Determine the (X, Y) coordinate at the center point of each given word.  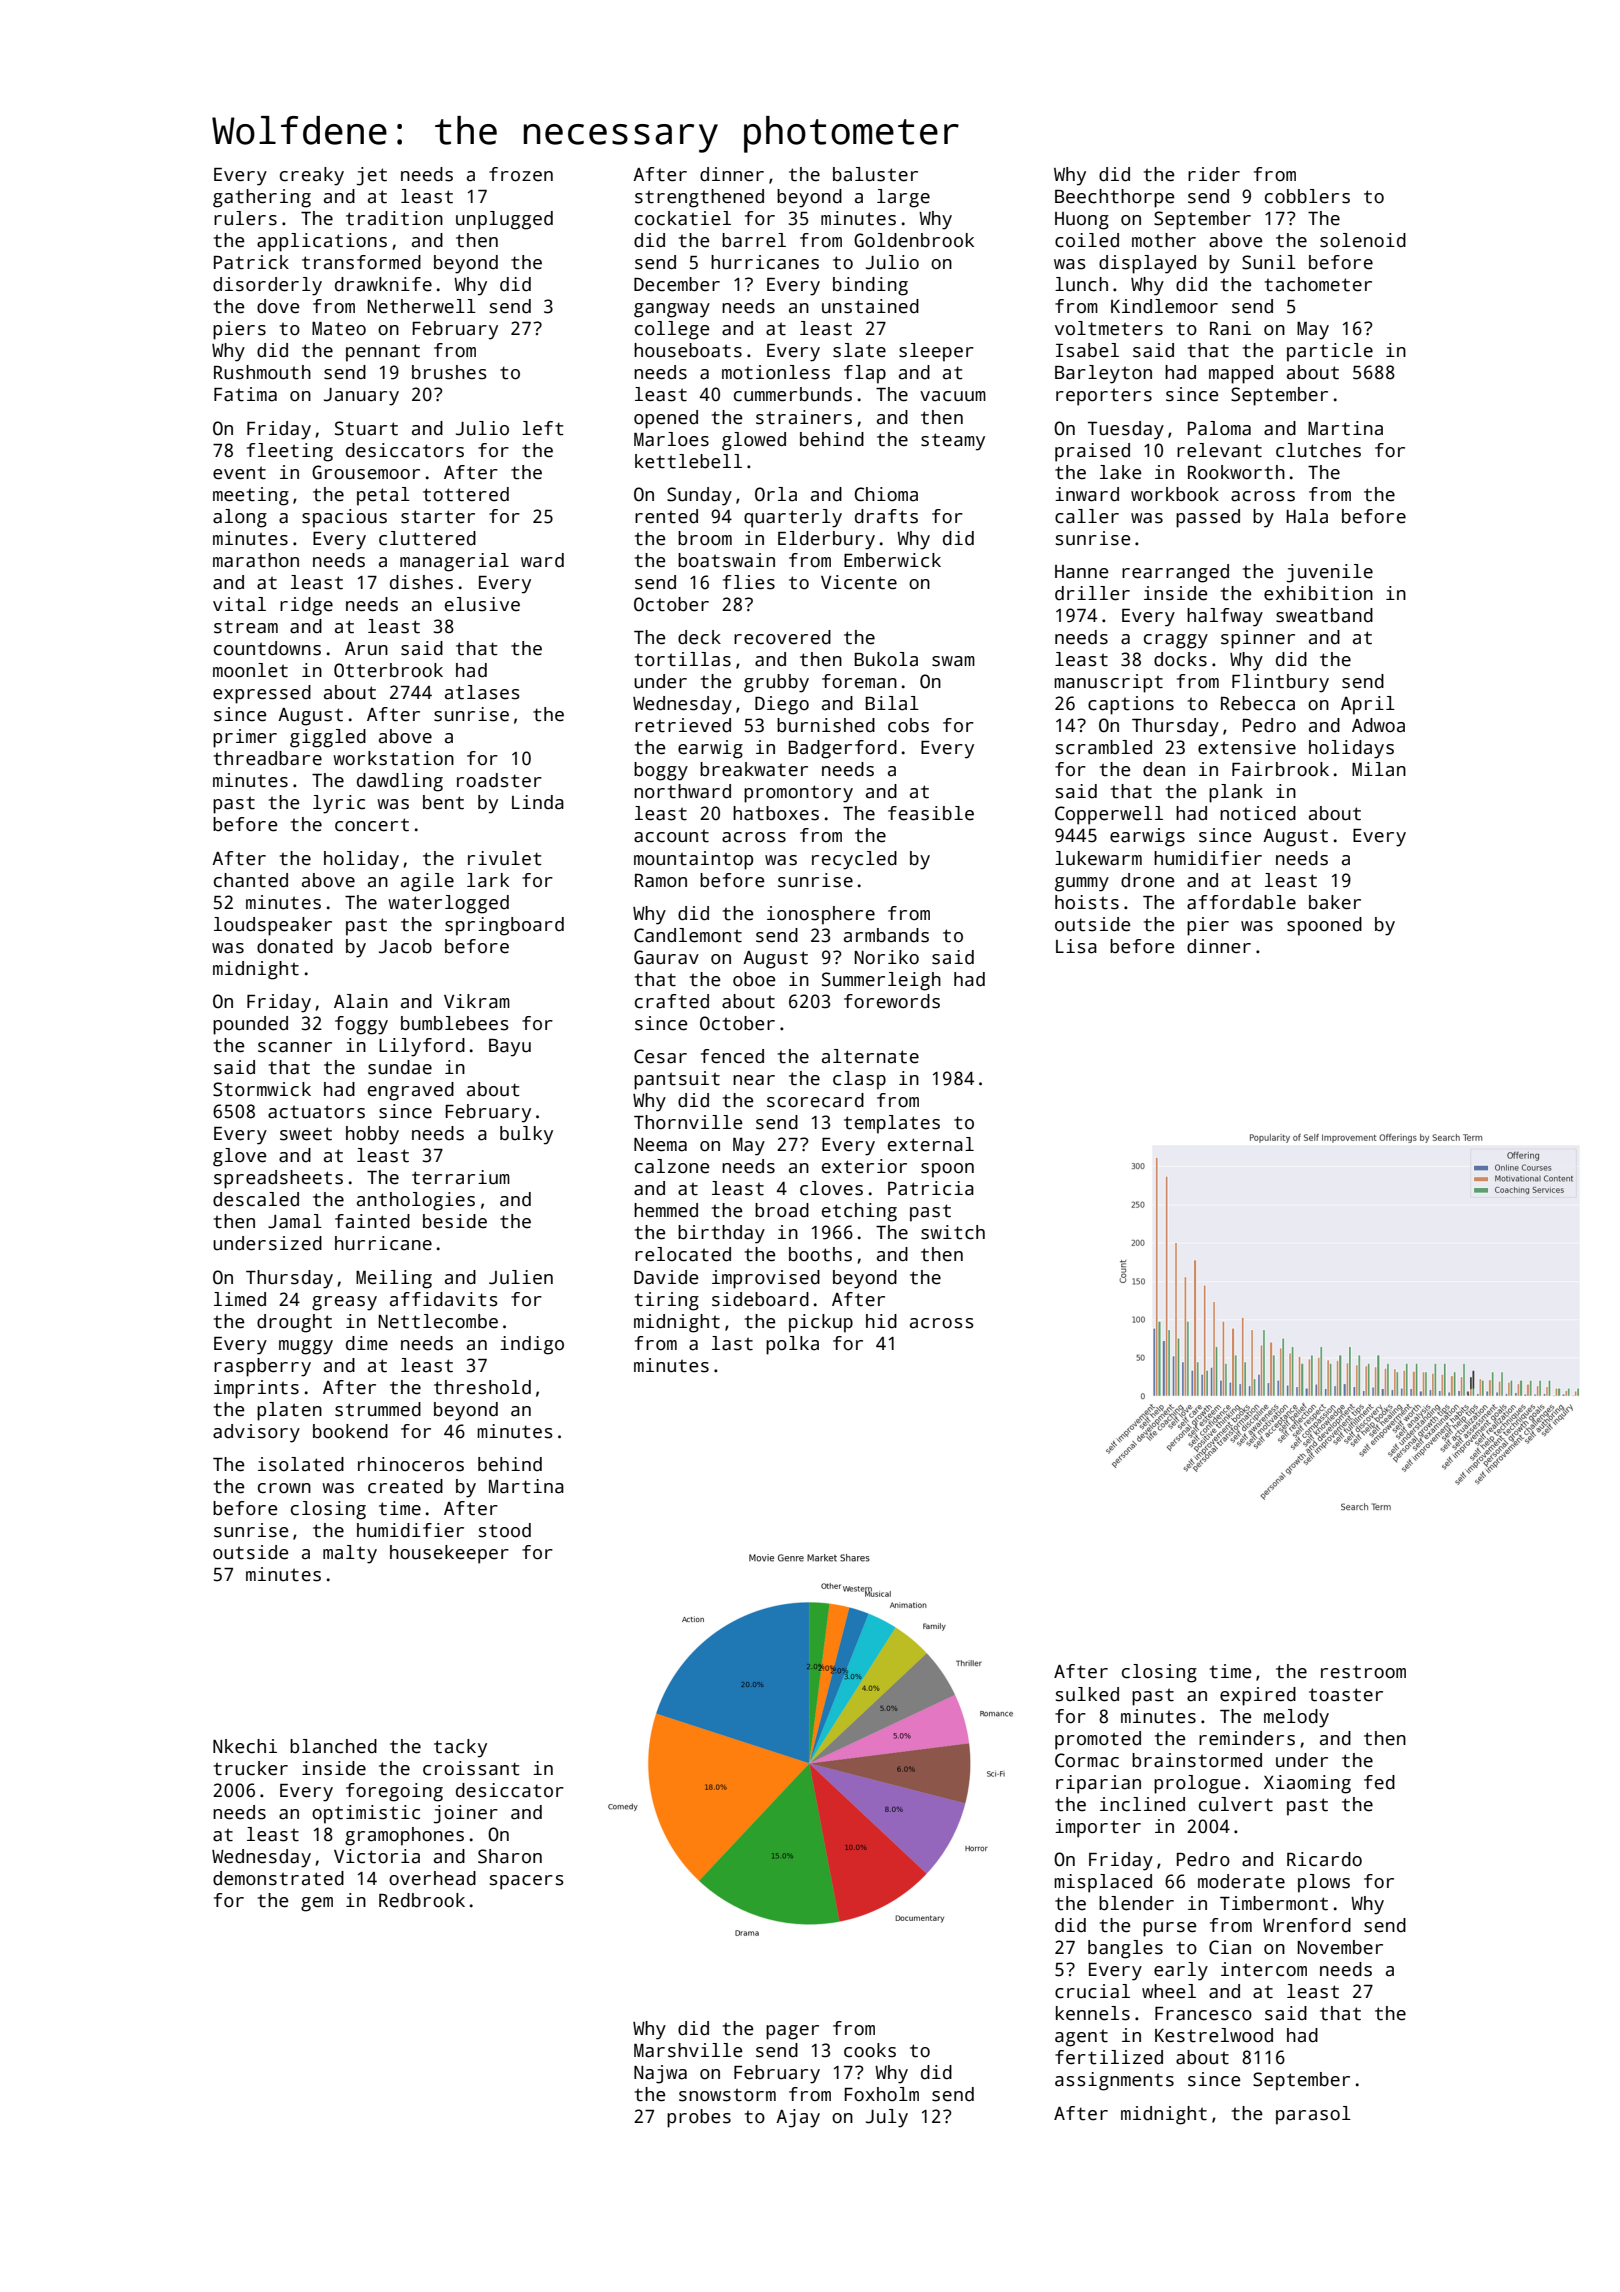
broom (705, 538)
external (931, 1144)
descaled (256, 1199)
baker (1335, 902)
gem (317, 1904)
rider (1214, 174)
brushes (449, 372)
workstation (393, 758)
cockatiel (683, 218)
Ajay (798, 2118)
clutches (1318, 450)
